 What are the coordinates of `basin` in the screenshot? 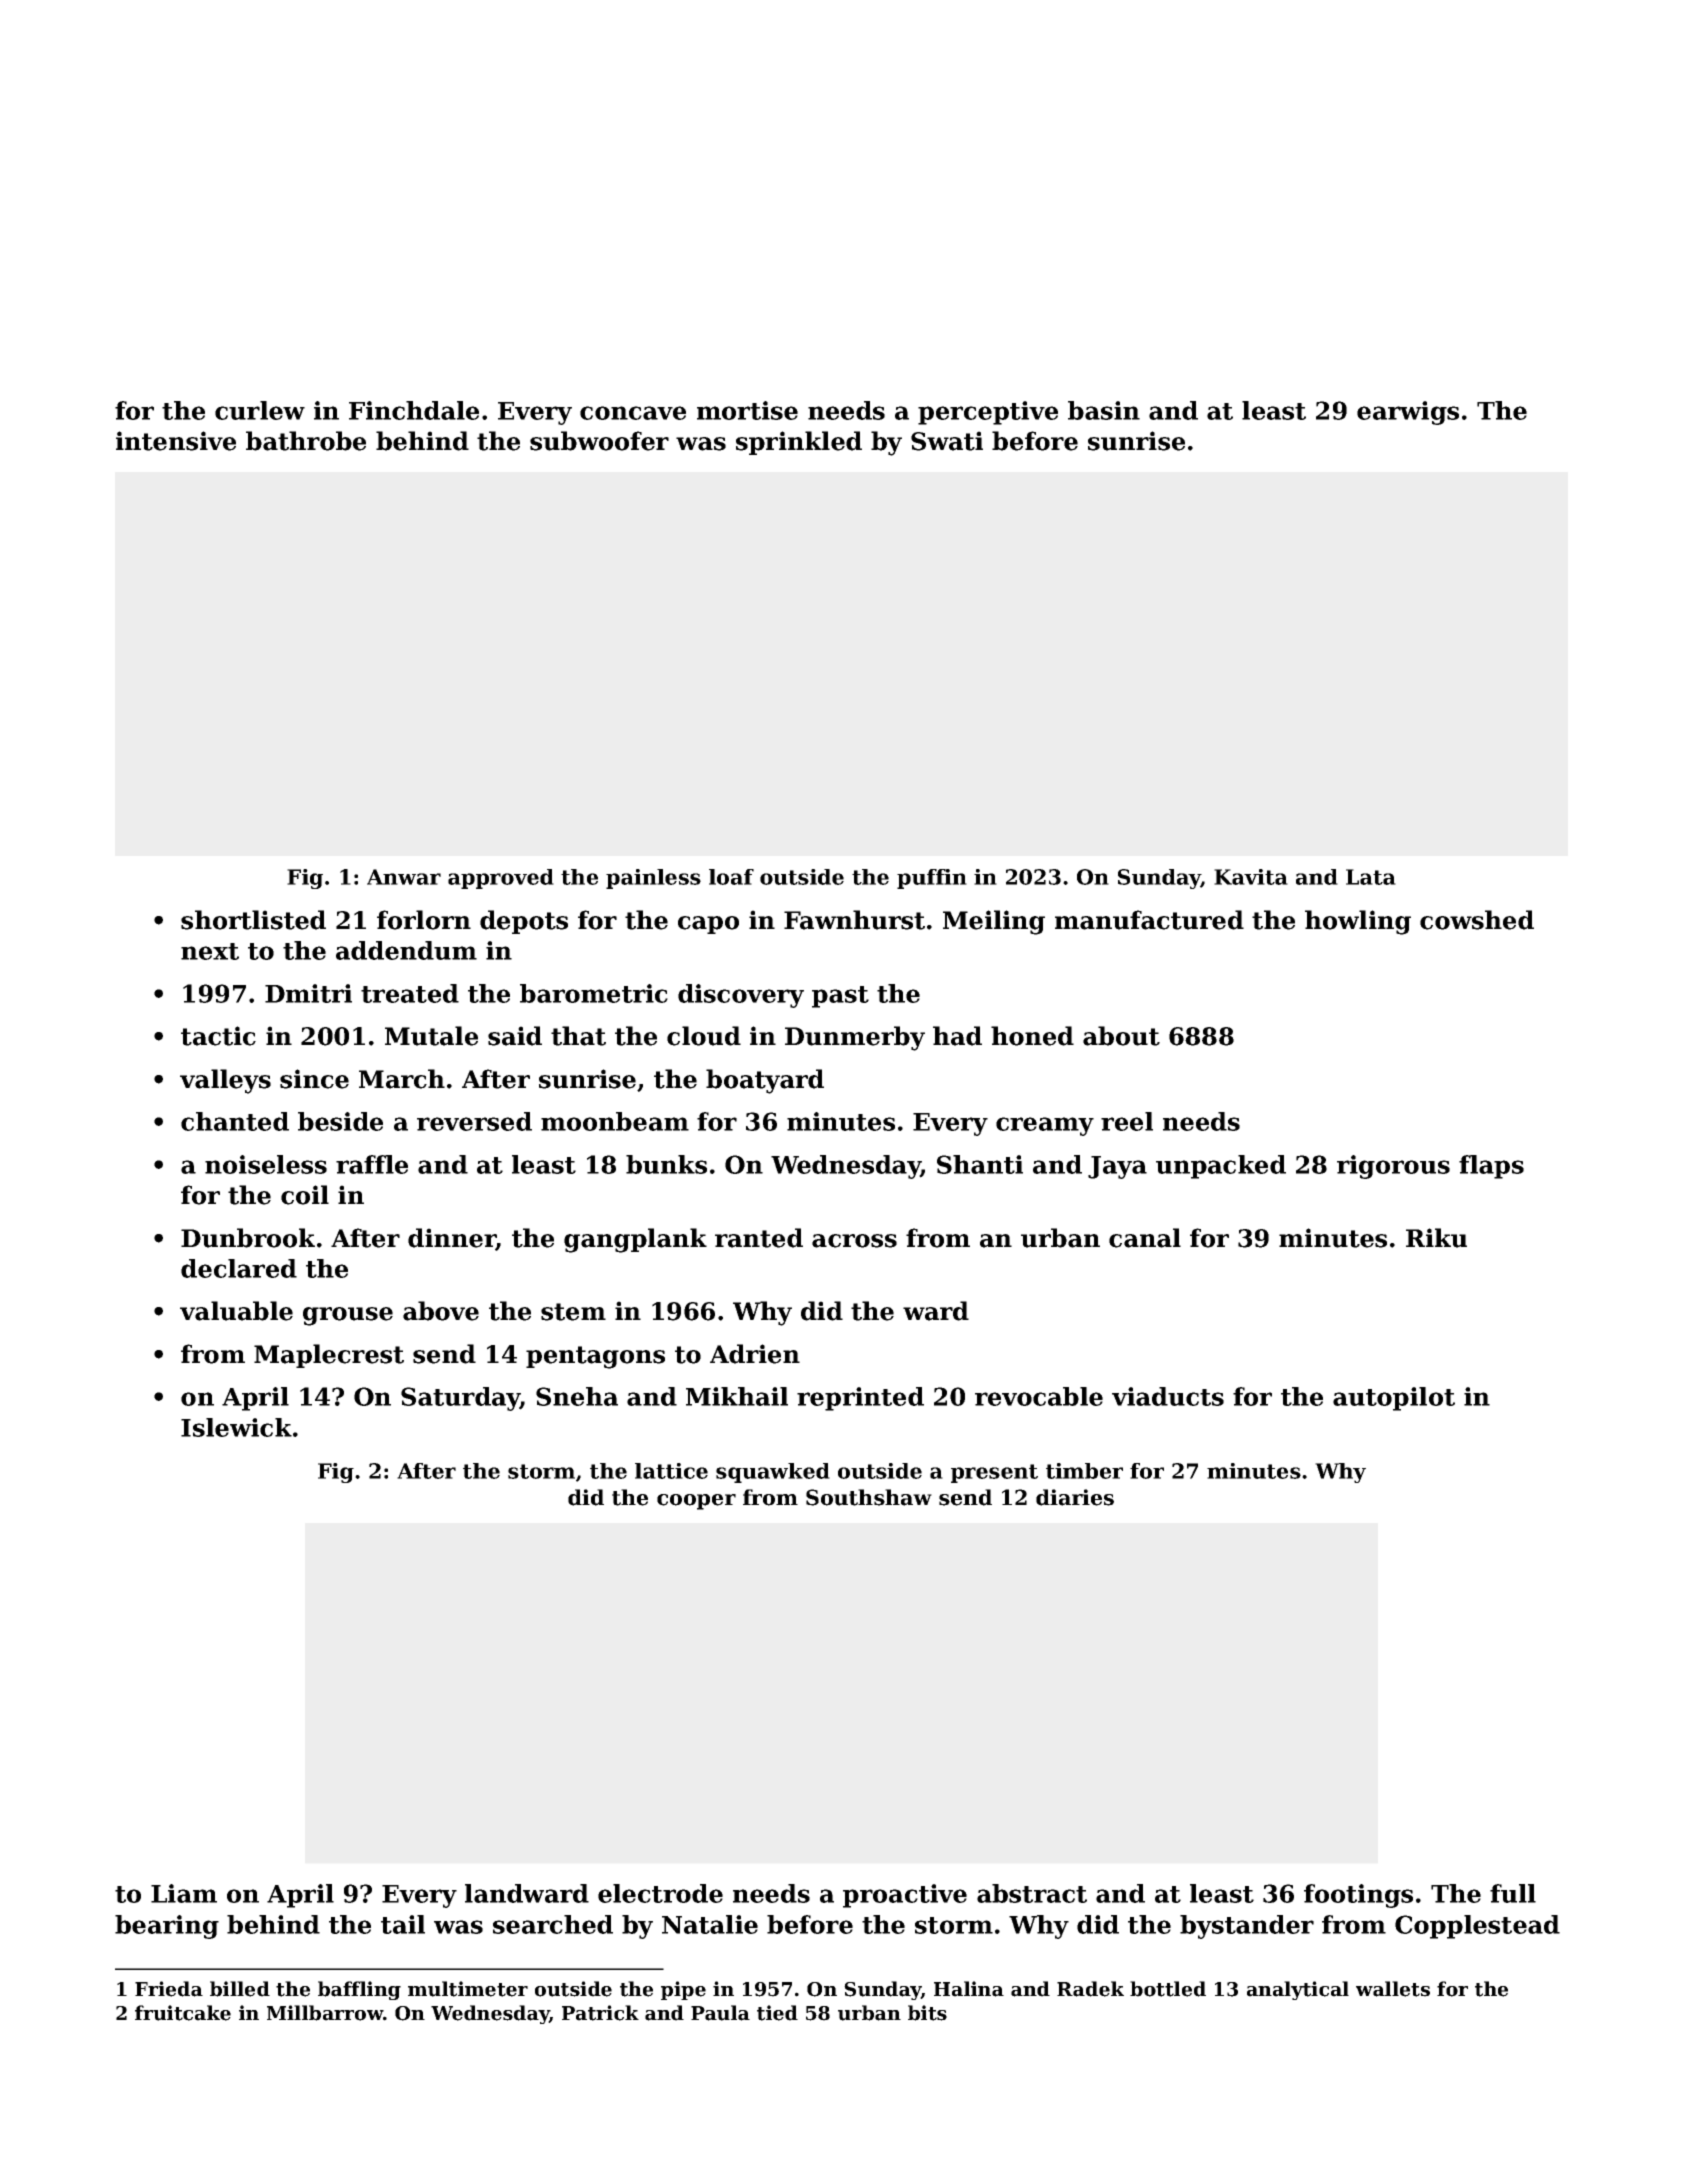 It's located at (1104, 410).
